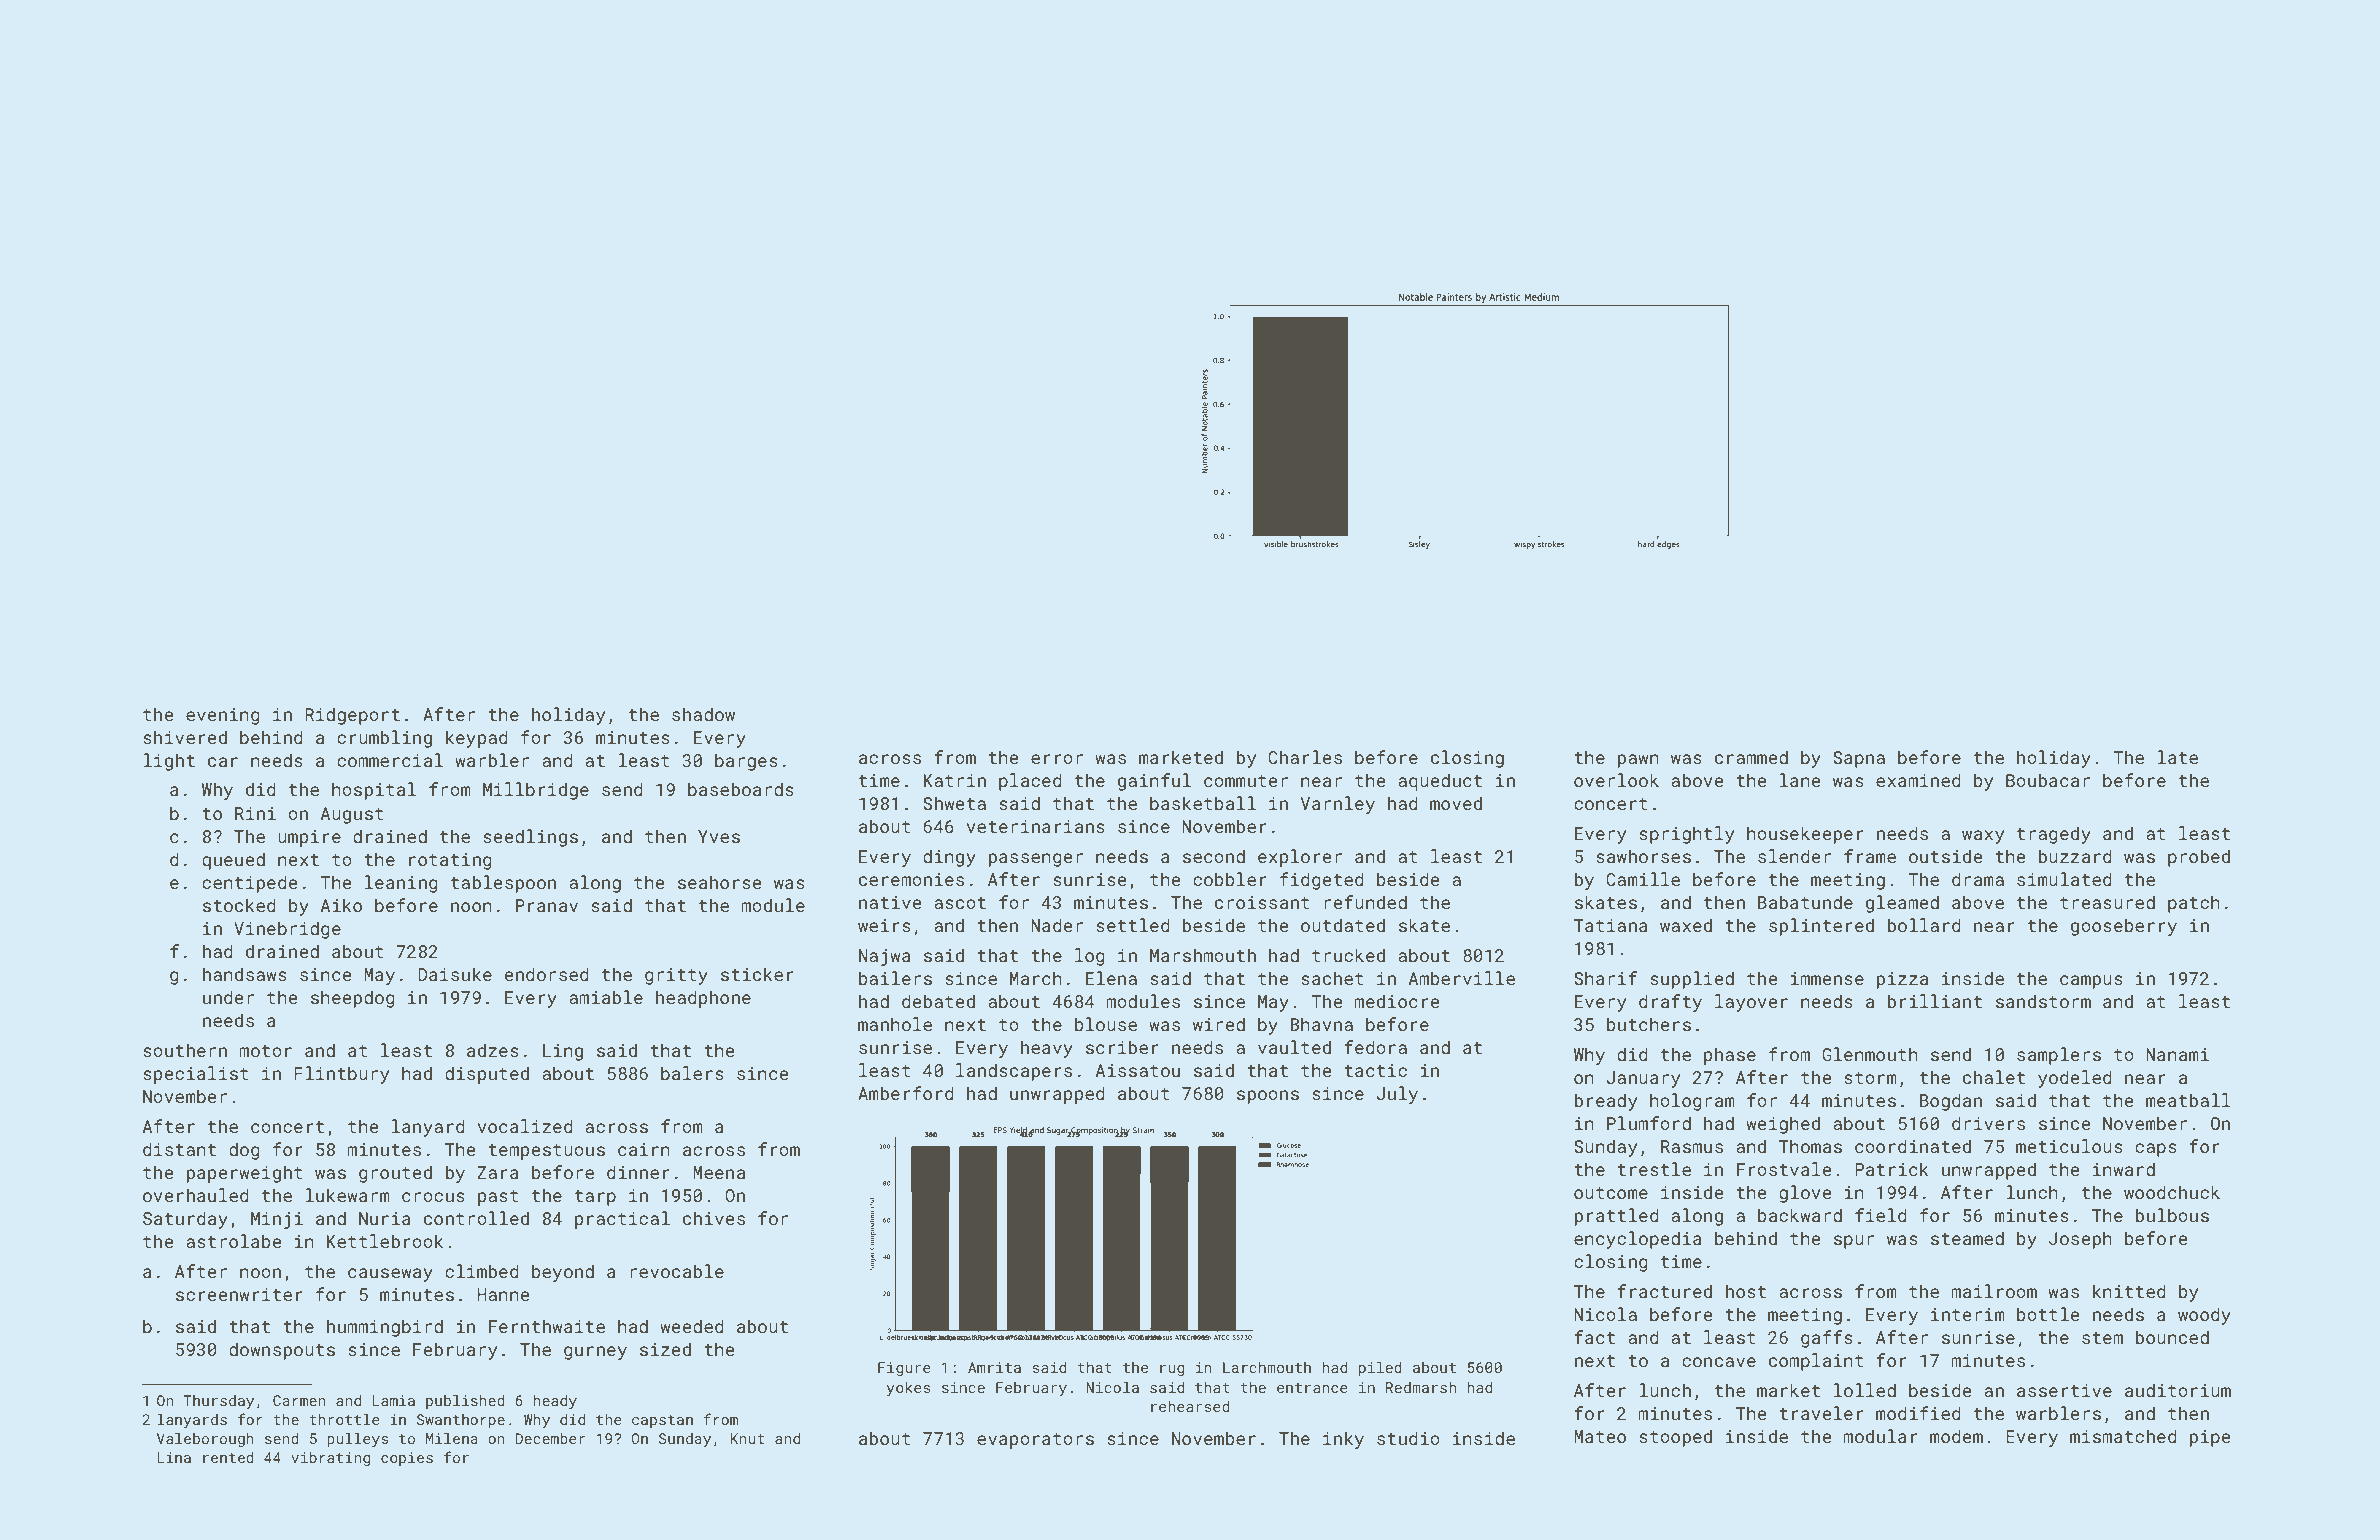 The width and height of the screenshot is (2380, 1540). What do you see at coordinates (895, 1024) in the screenshot?
I see `manhole` at bounding box center [895, 1024].
